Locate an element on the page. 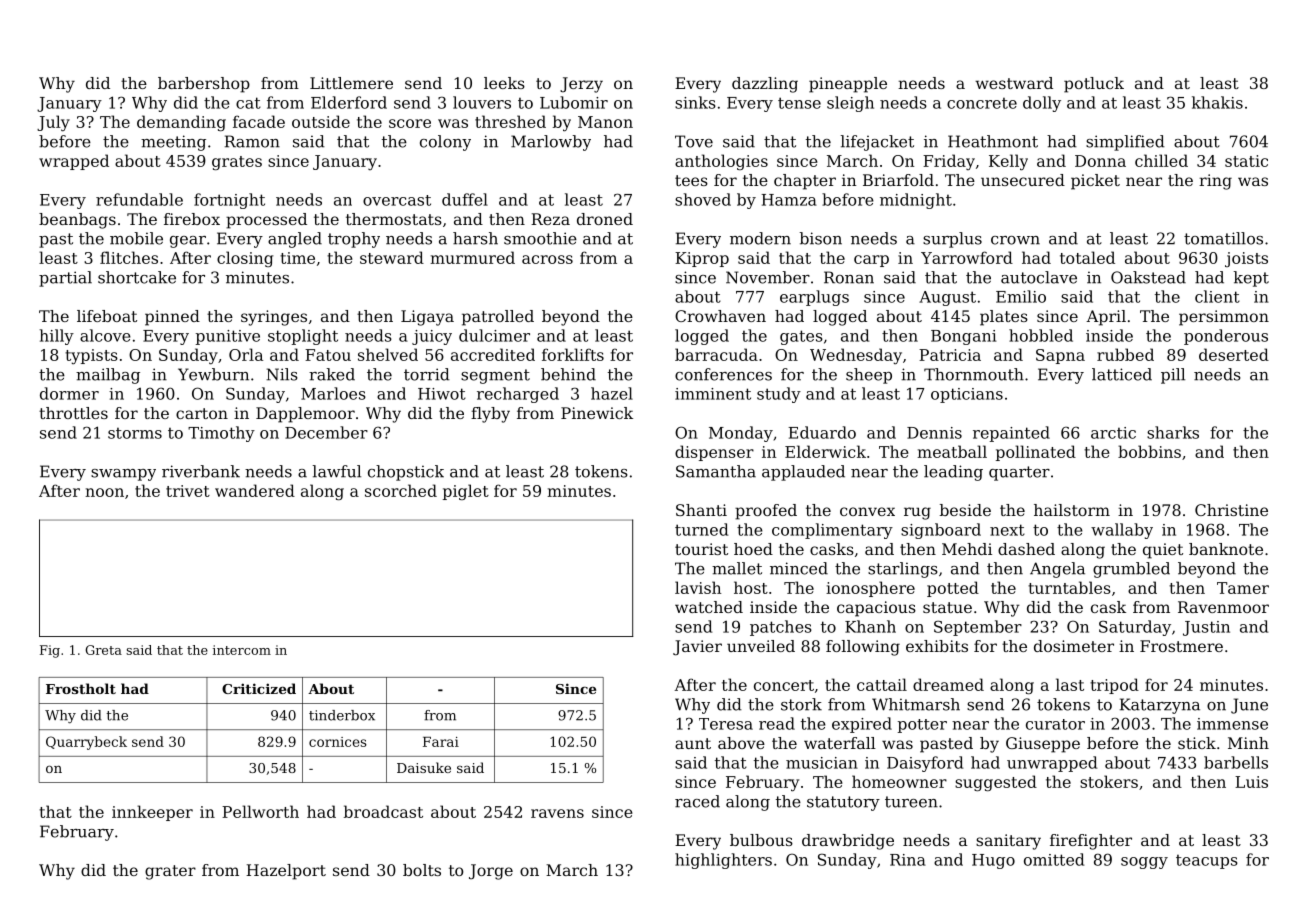  totaled is located at coordinates (1087, 257).
